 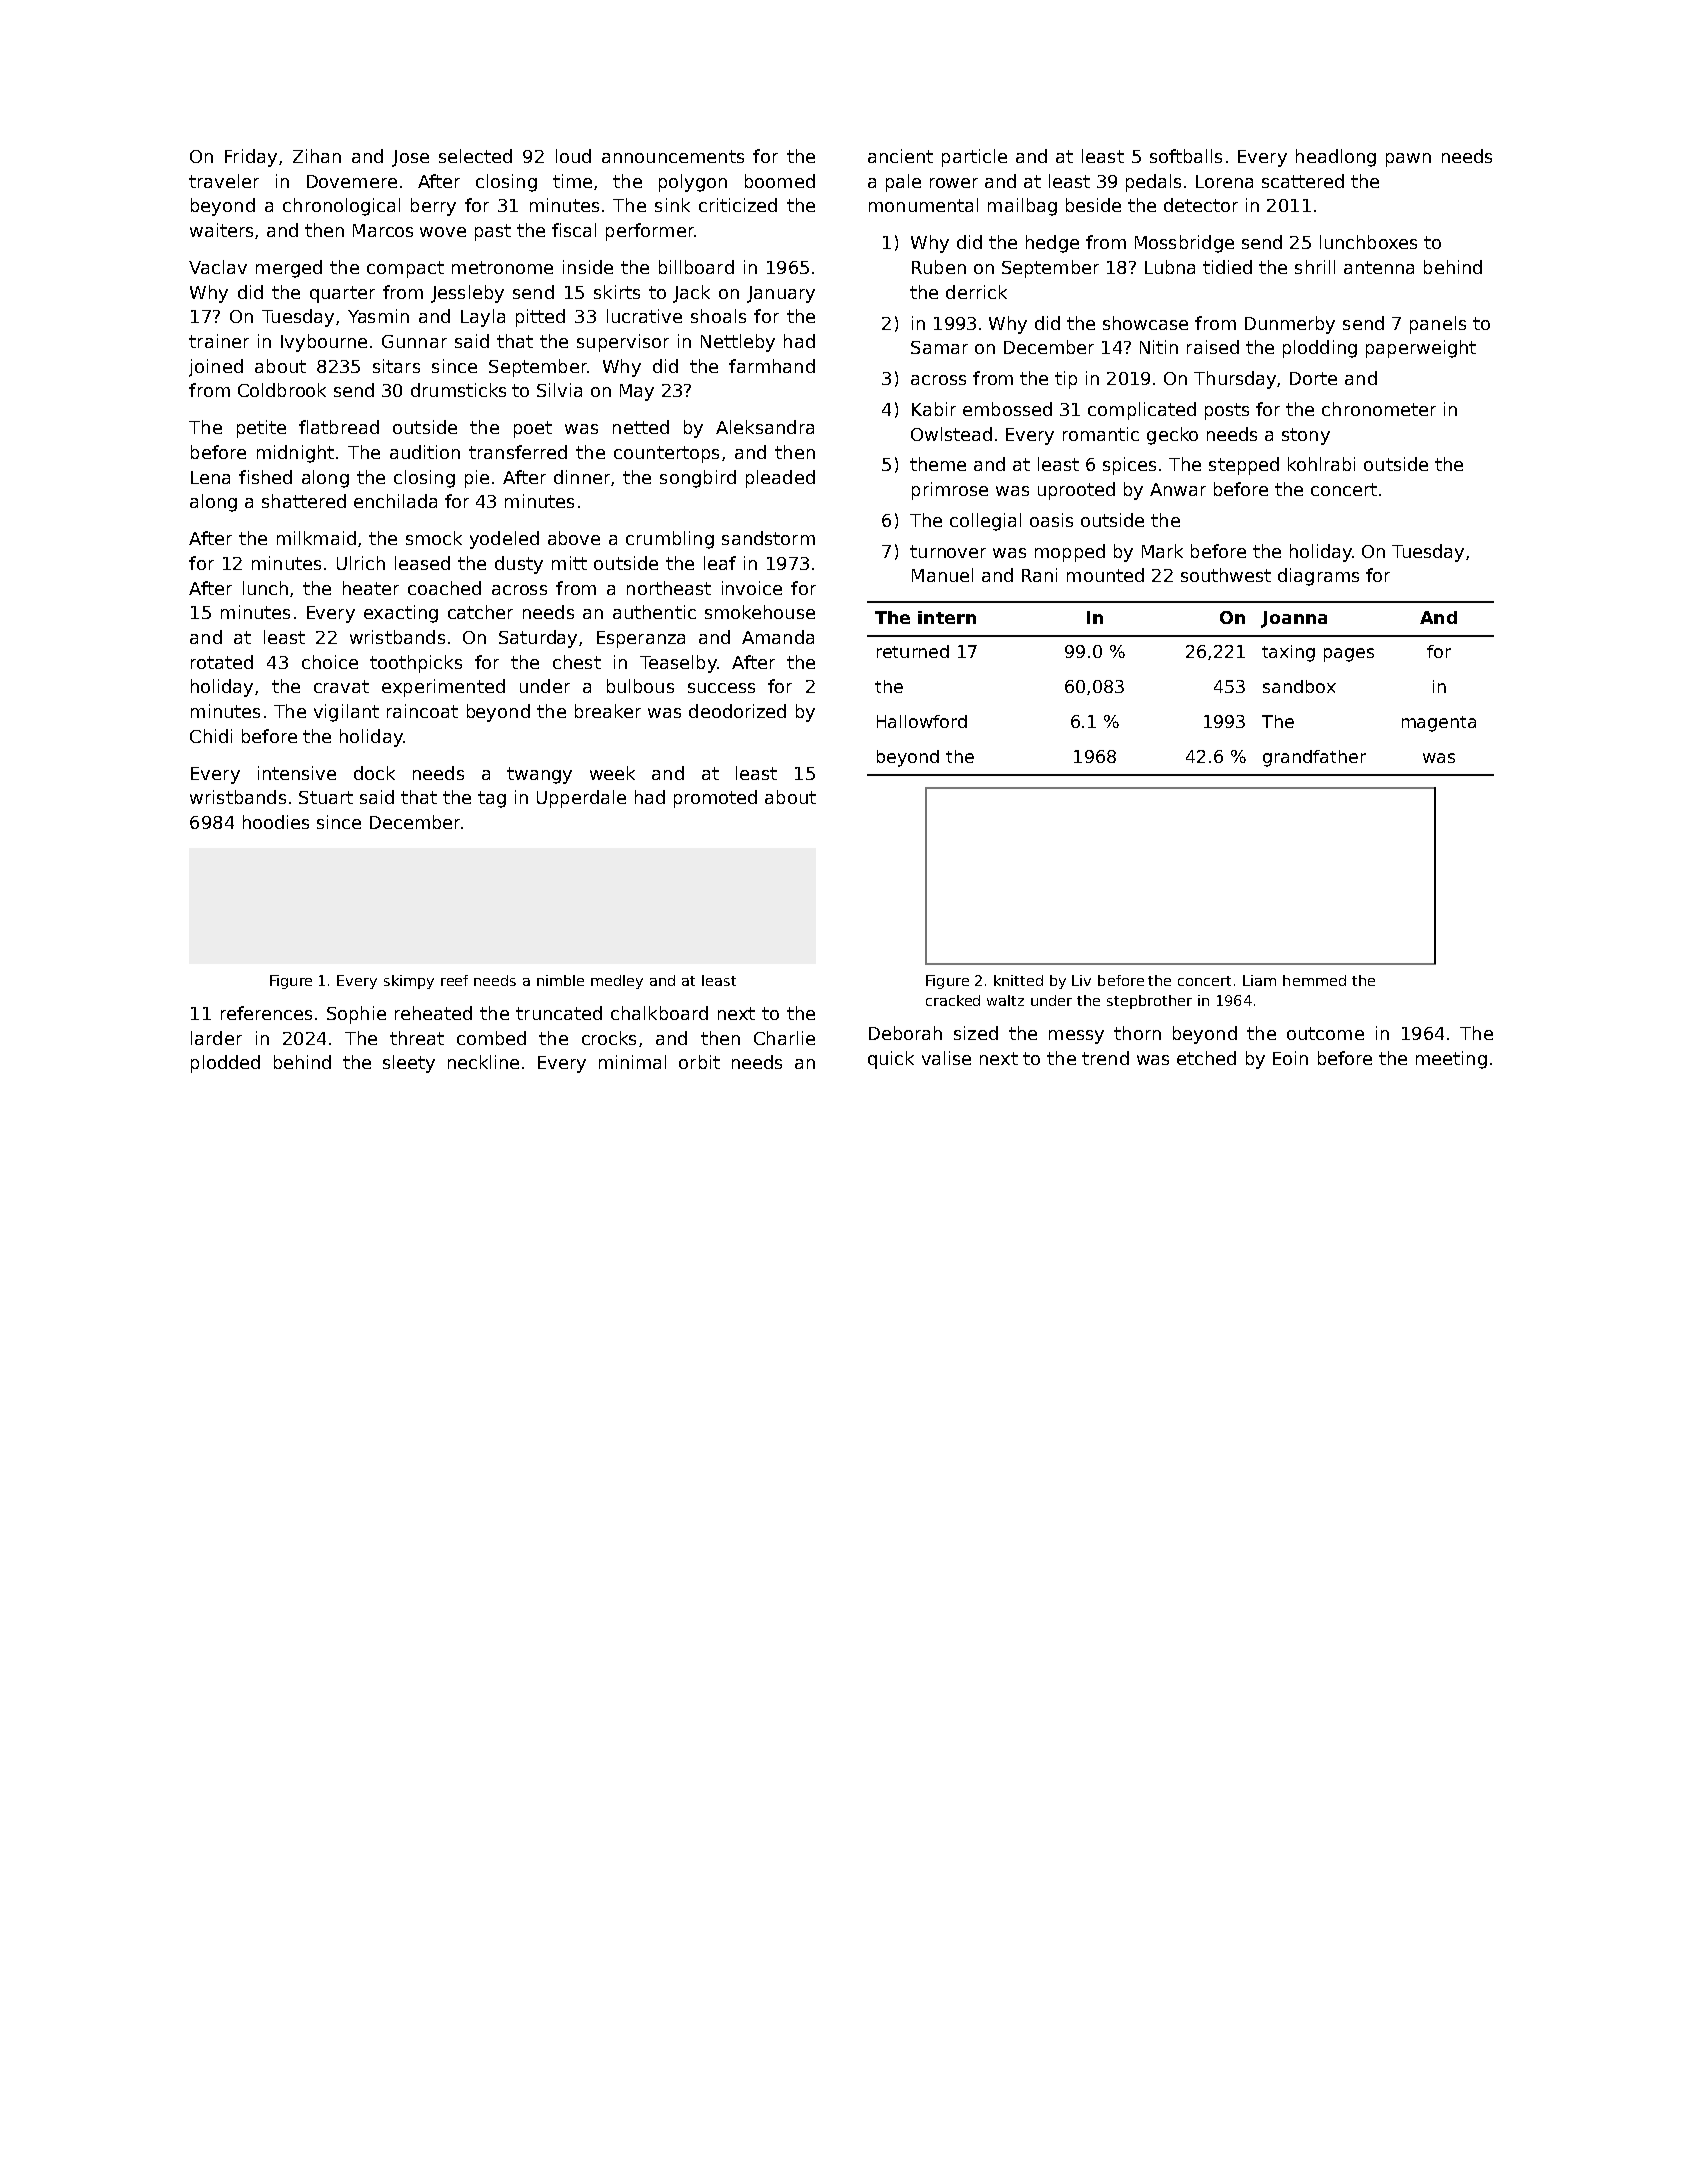 I want to click on wove, so click(x=443, y=232).
